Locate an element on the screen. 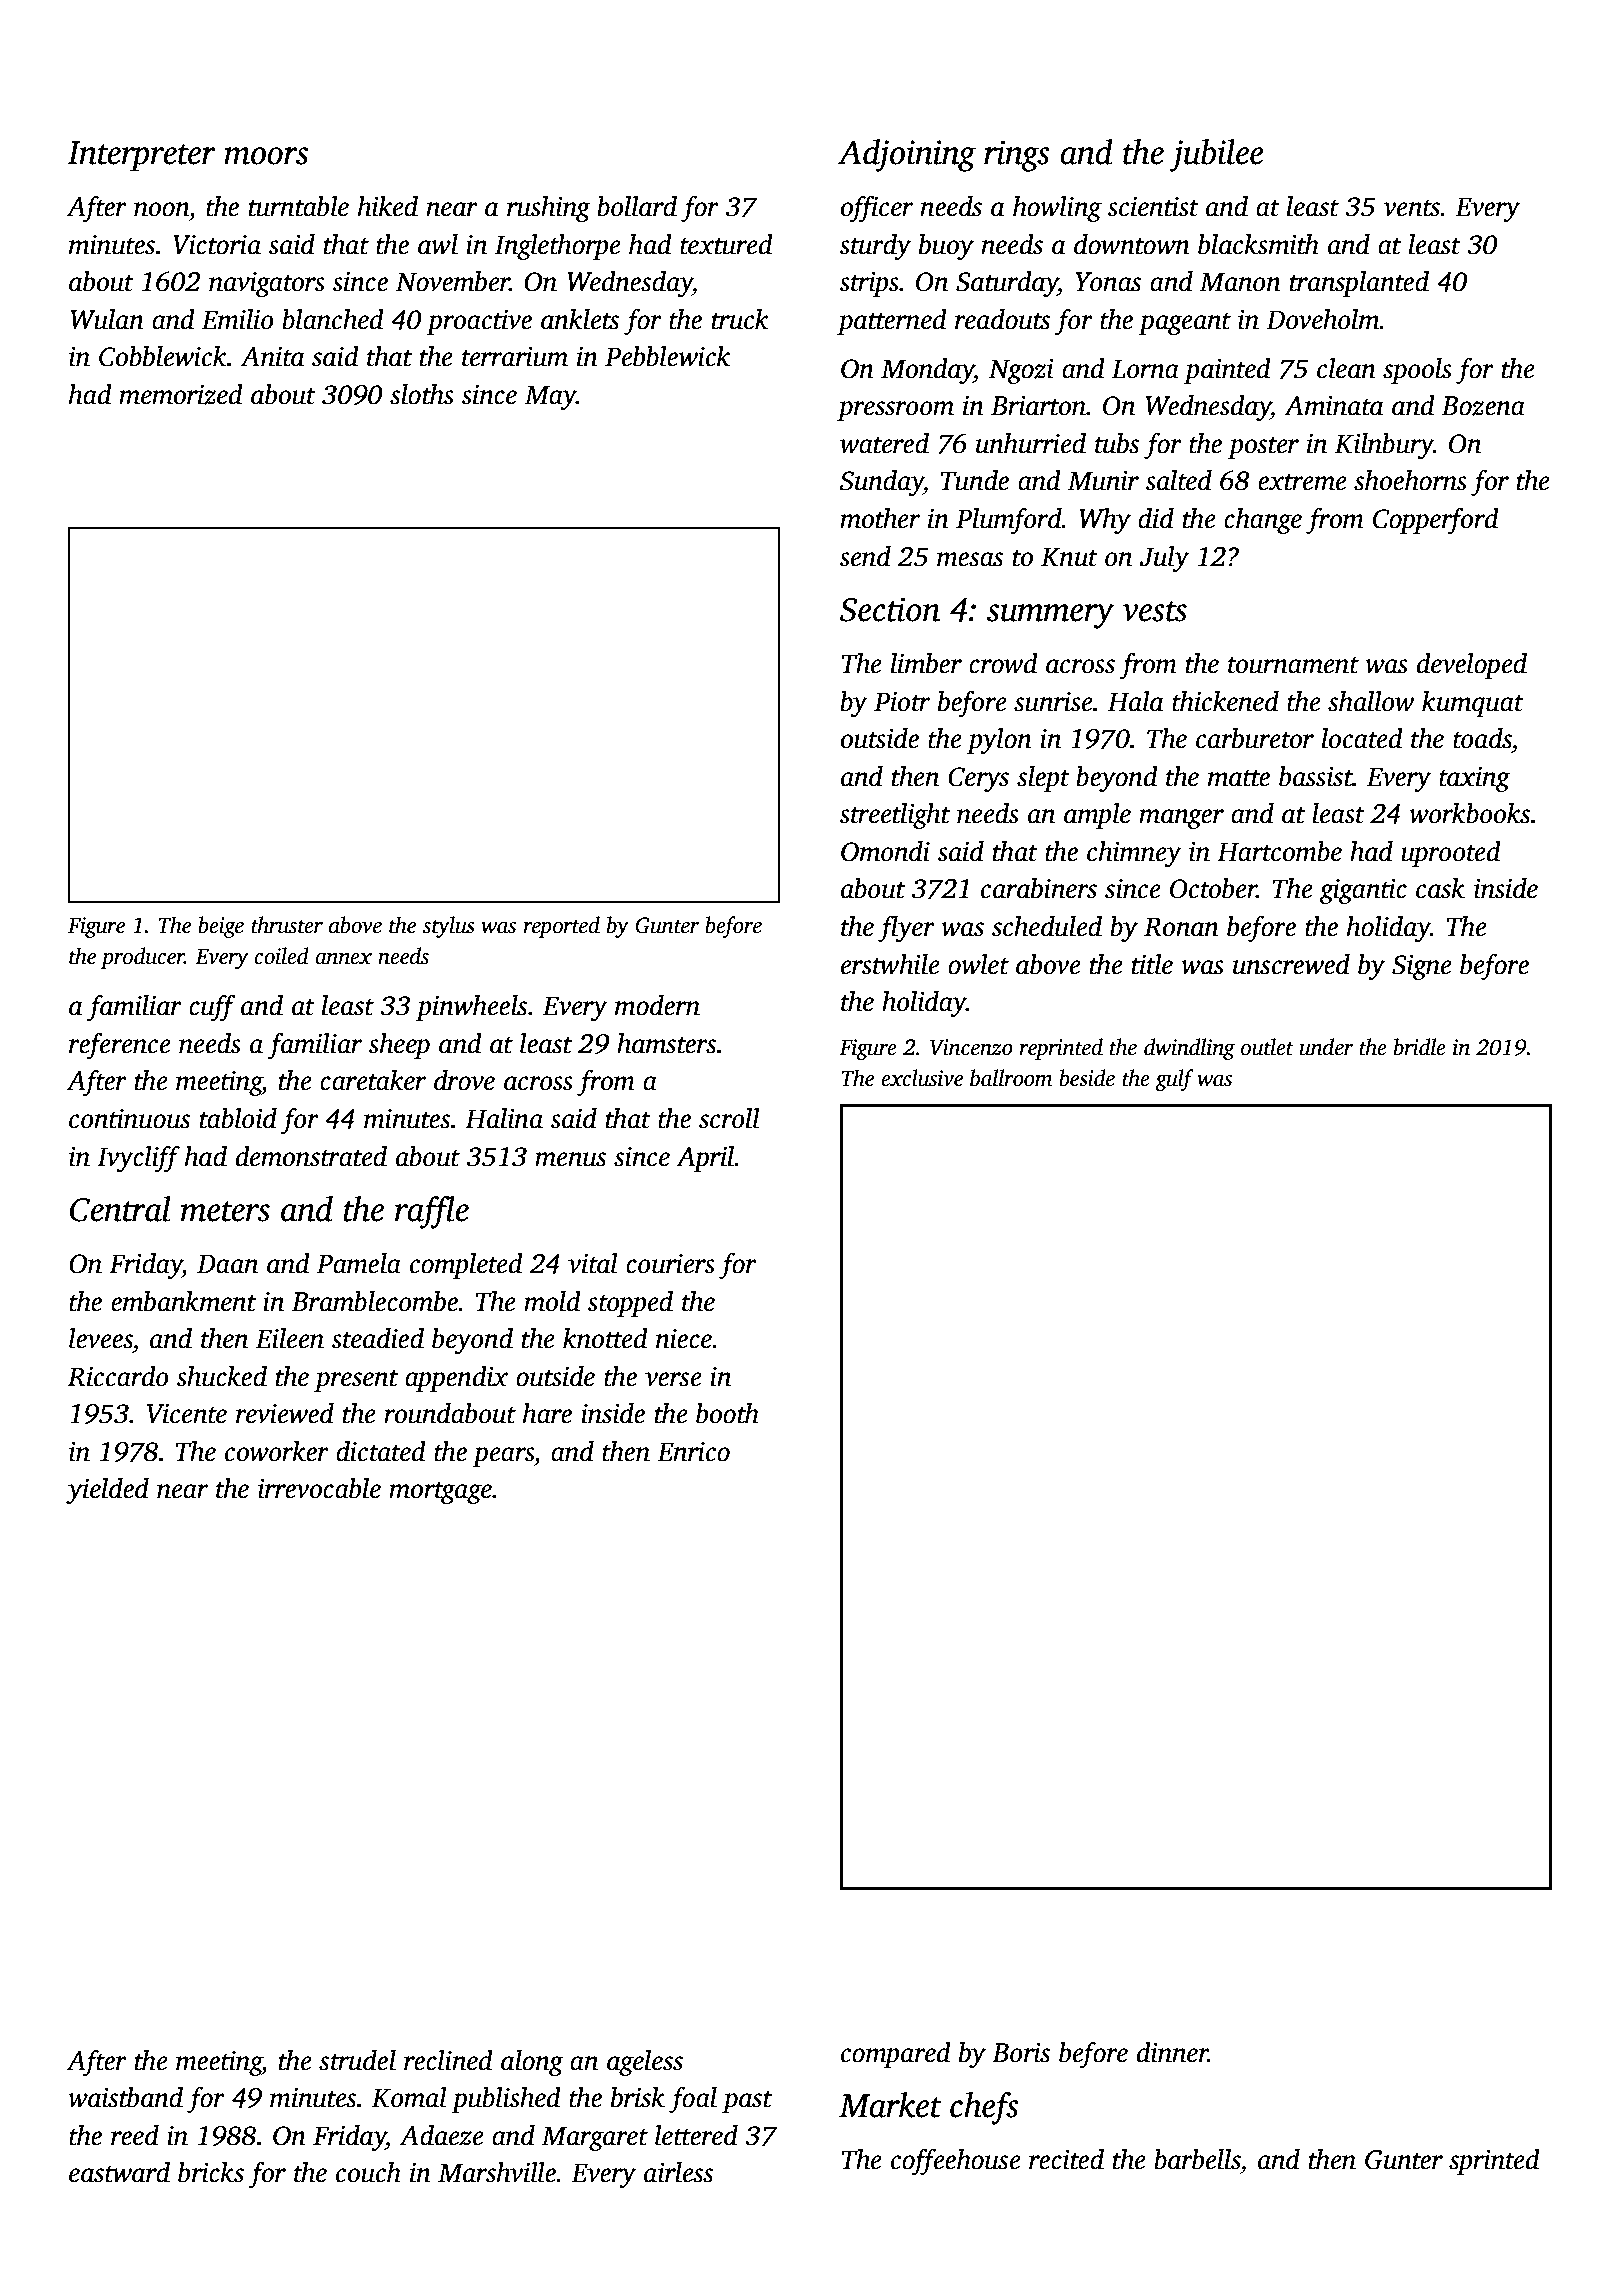 The image size is (1620, 2292). drove is located at coordinates (464, 1080).
